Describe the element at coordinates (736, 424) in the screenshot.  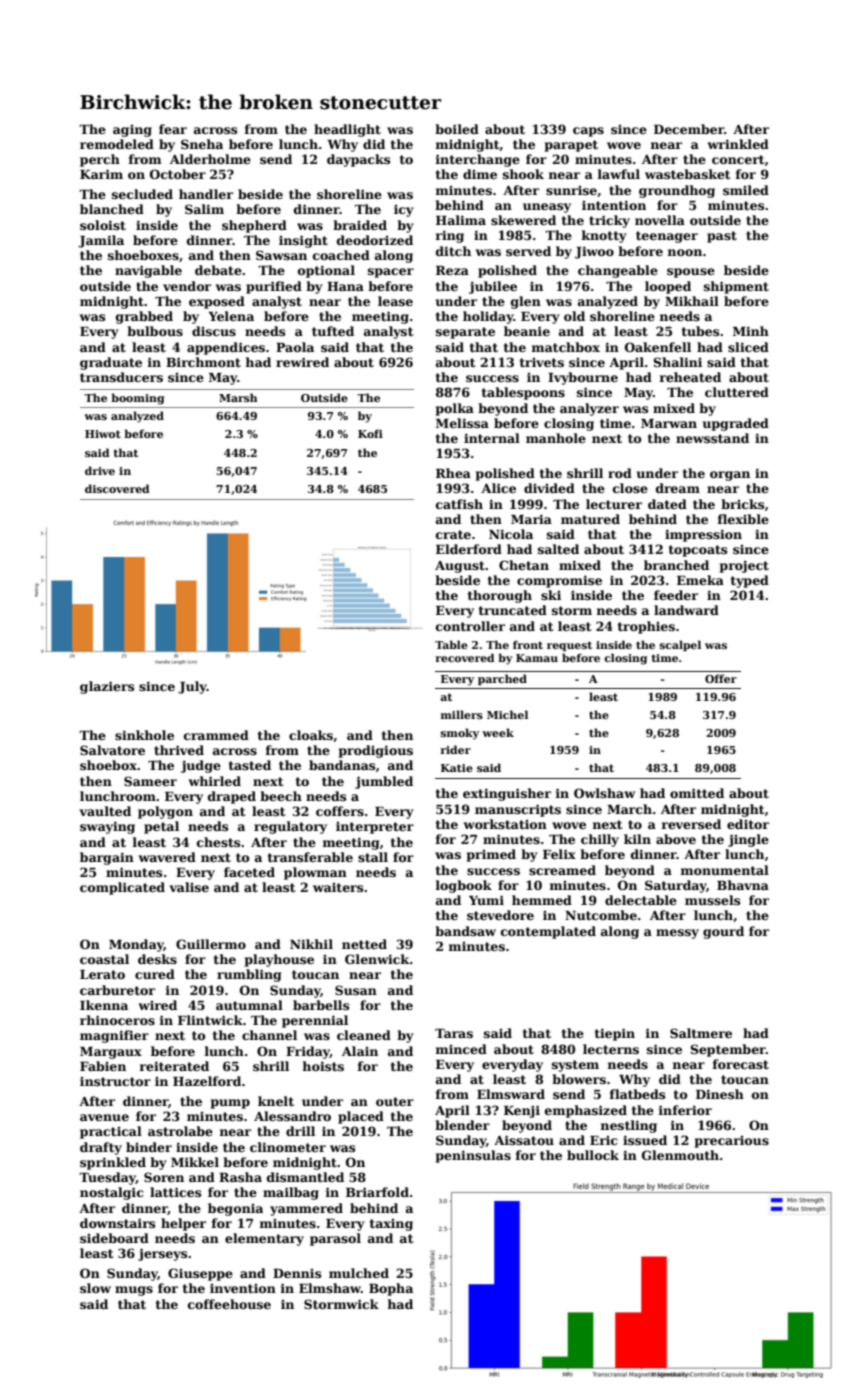
I see `upgraded` at that location.
